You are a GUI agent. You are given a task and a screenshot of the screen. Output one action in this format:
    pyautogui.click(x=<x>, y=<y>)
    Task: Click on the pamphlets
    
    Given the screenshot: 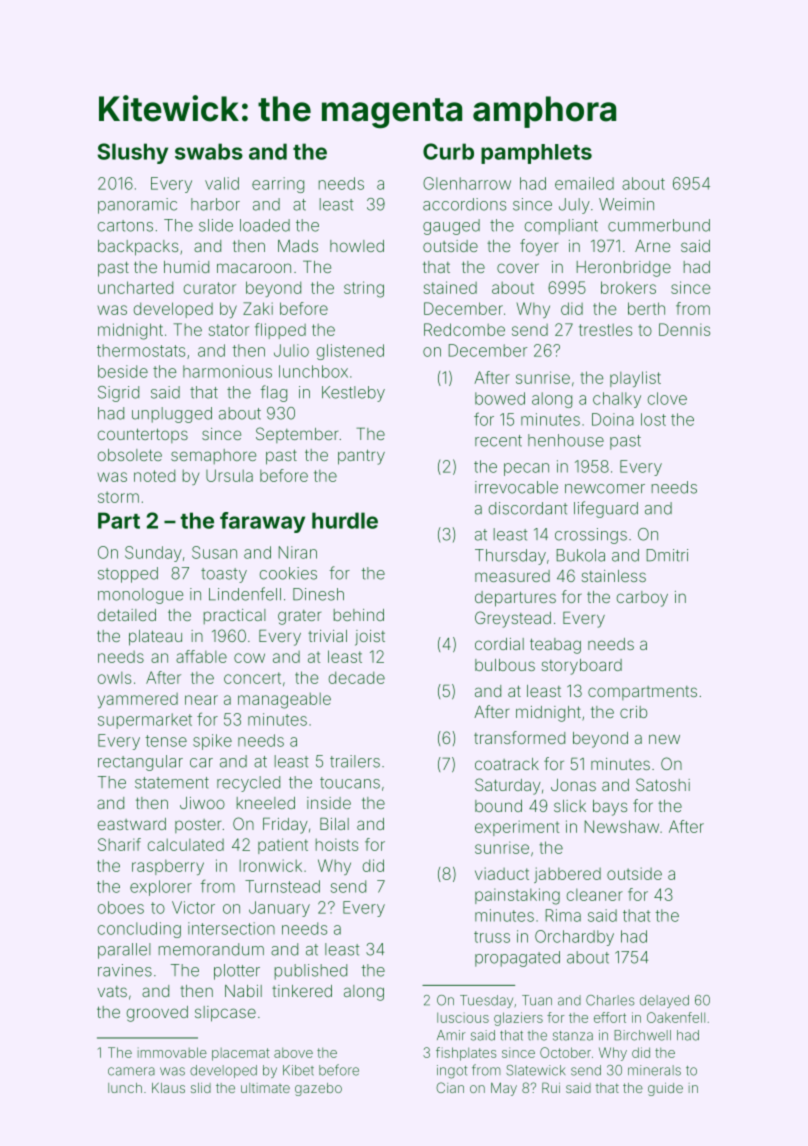 What is the action you would take?
    pyautogui.click(x=536, y=154)
